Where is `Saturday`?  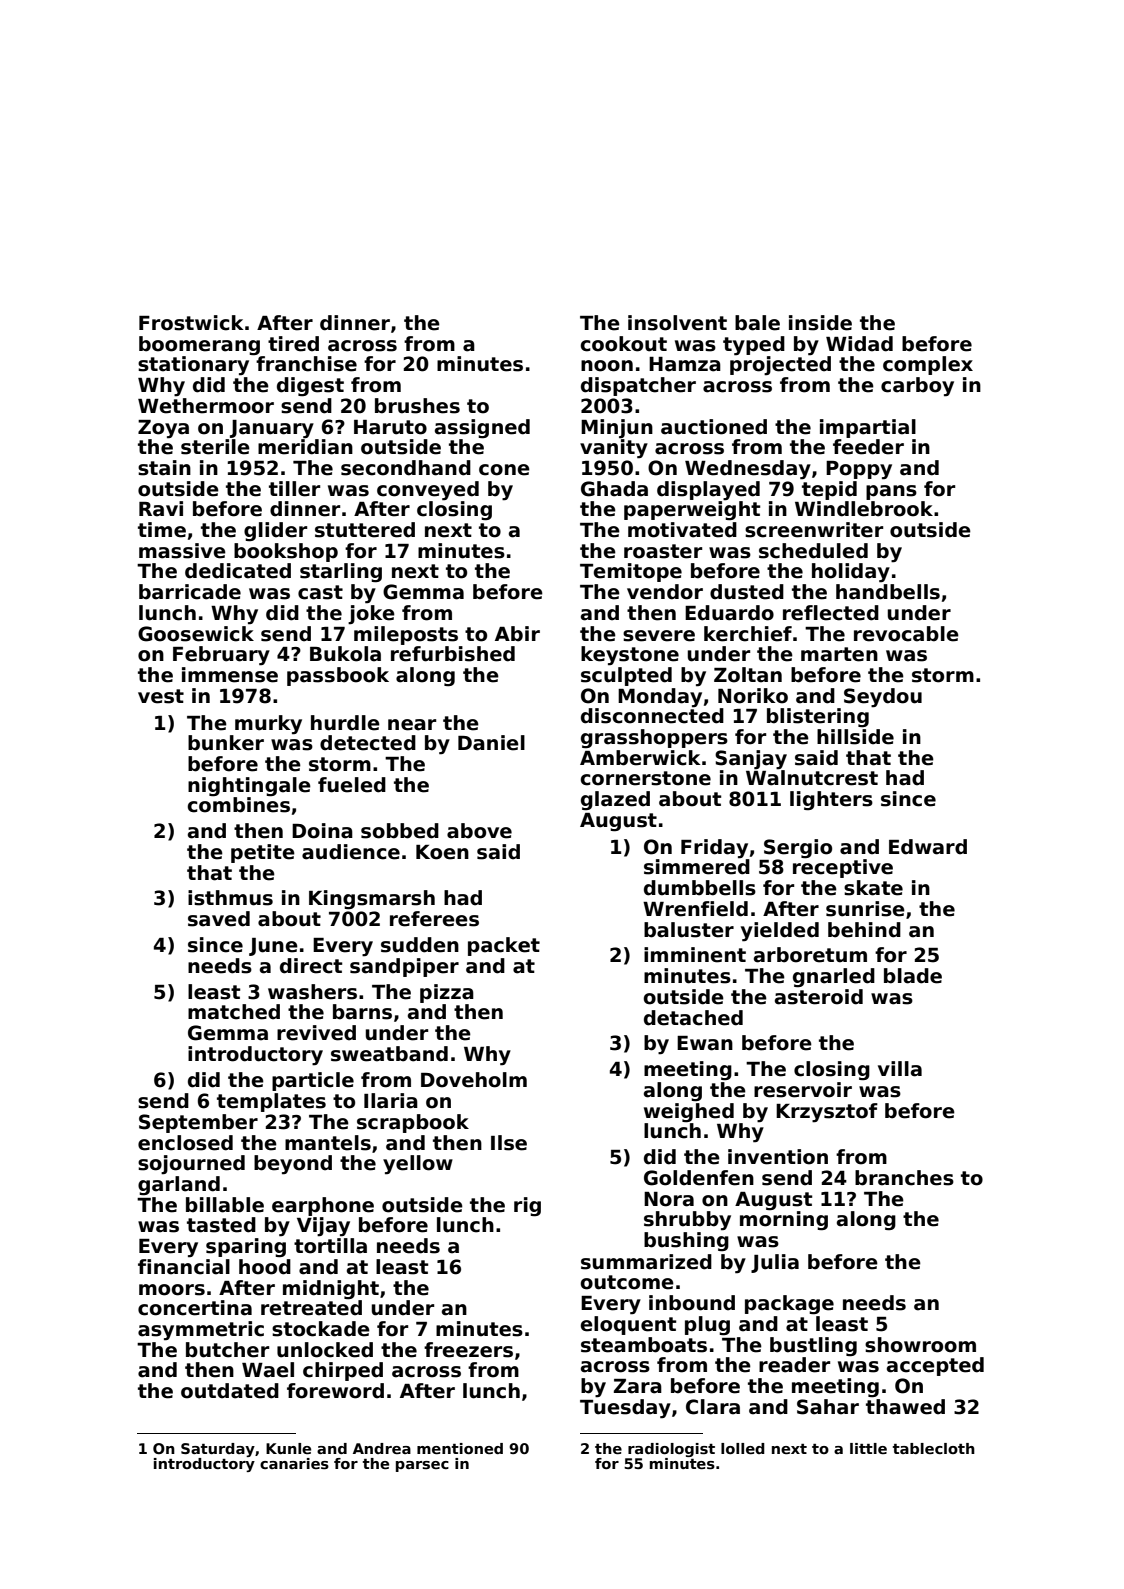 Saturday is located at coordinates (218, 1450).
